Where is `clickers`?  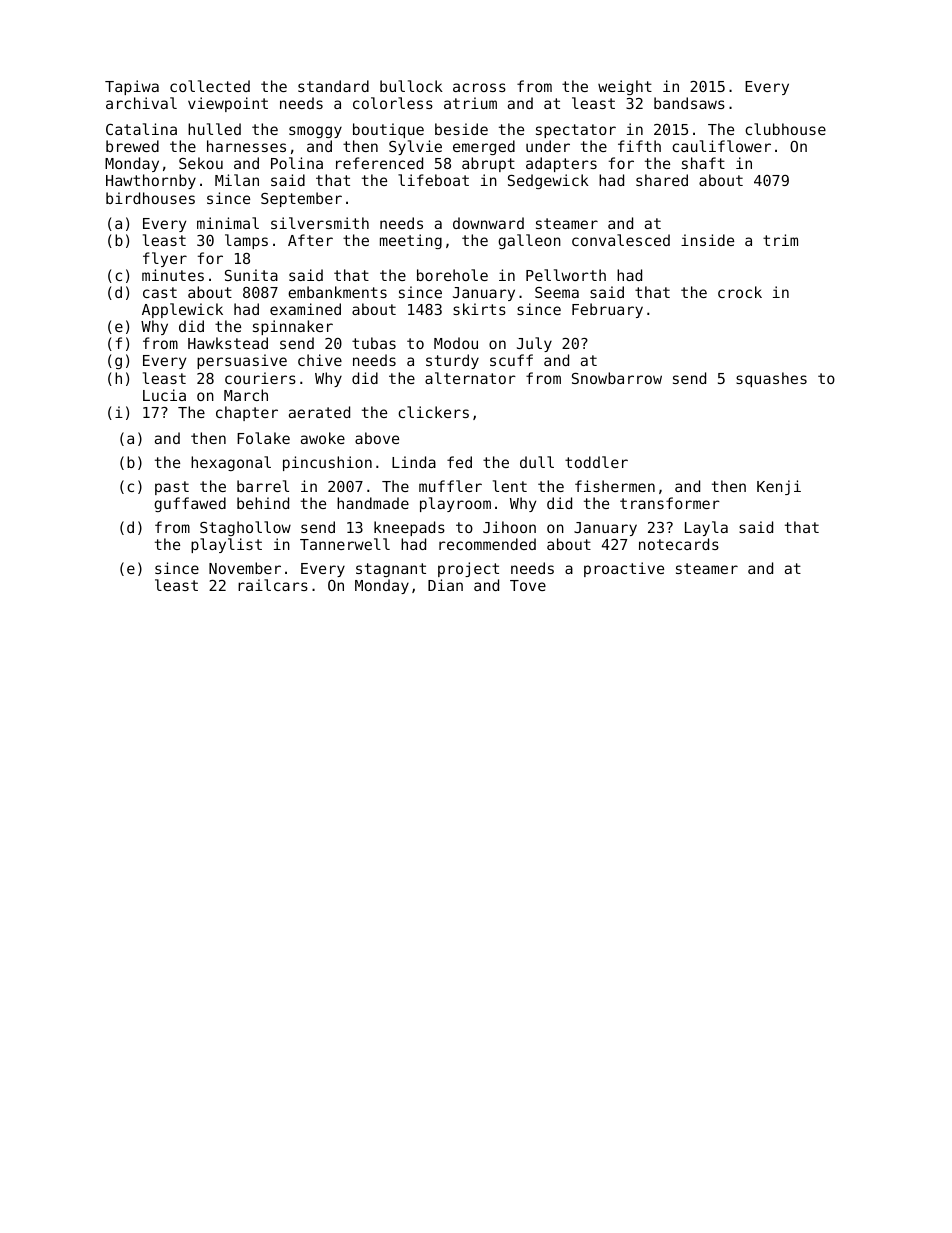
clickers is located at coordinates (433, 412).
